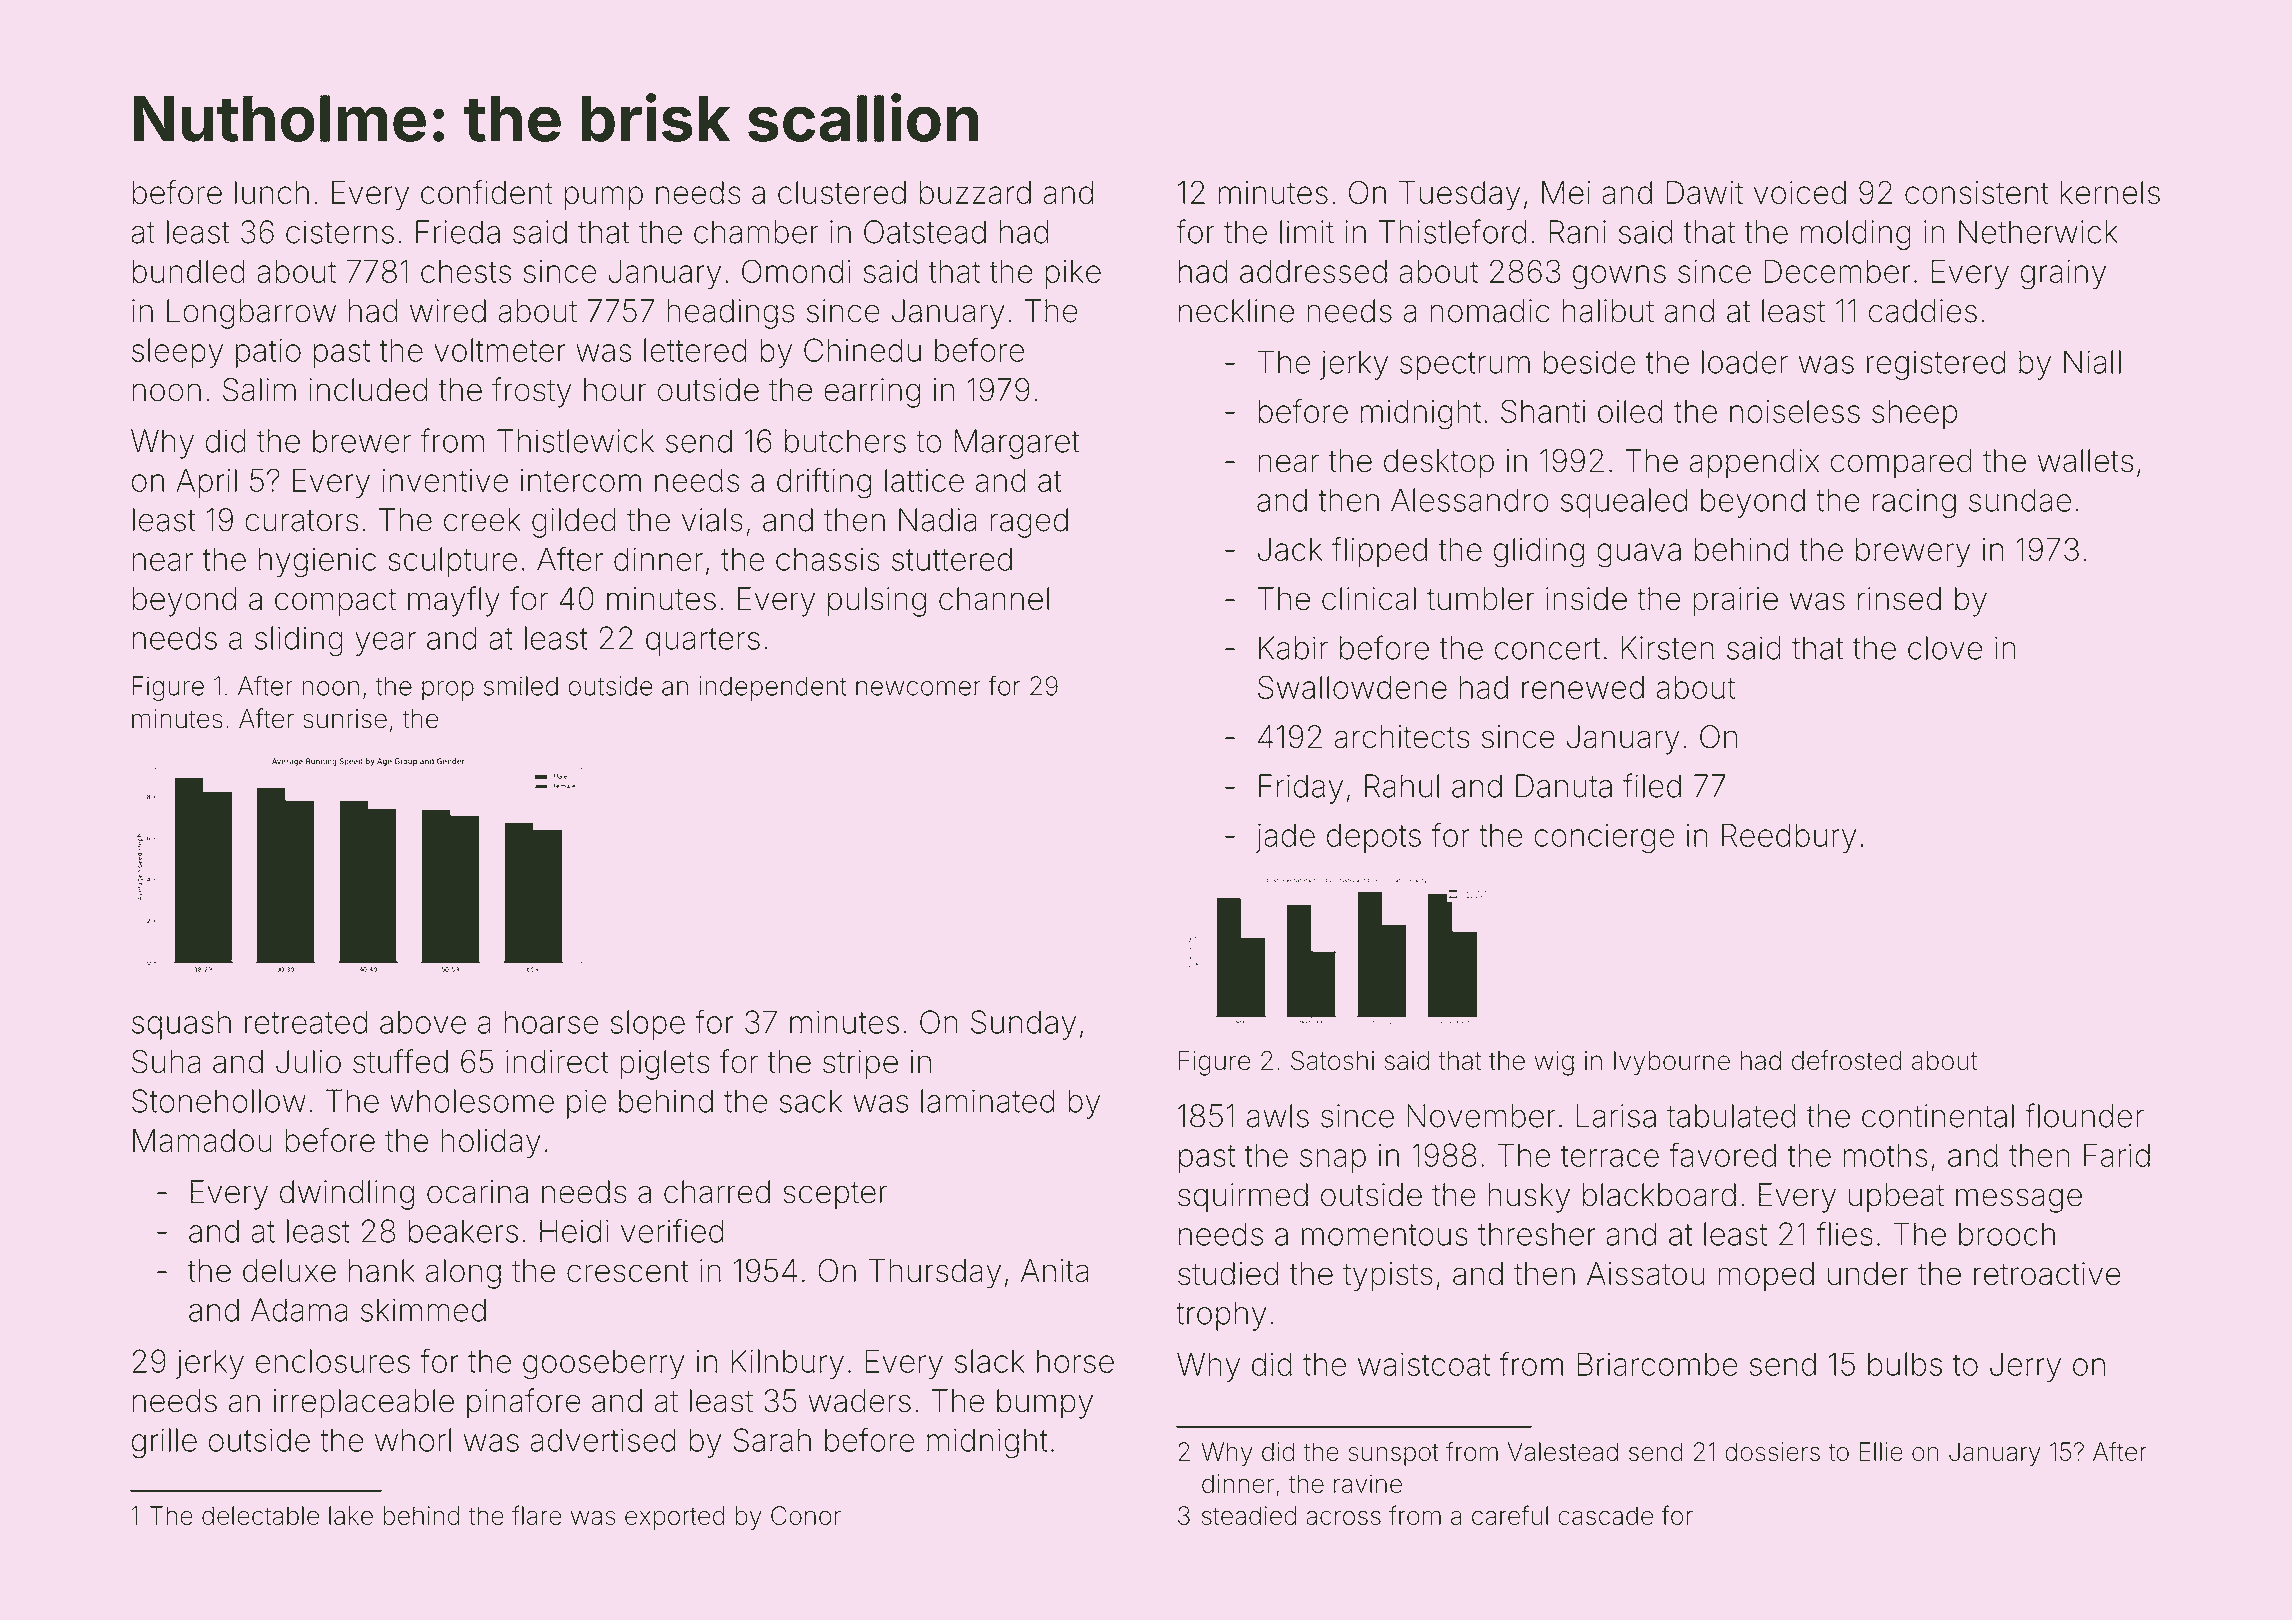  I want to click on Conor, so click(806, 1515).
